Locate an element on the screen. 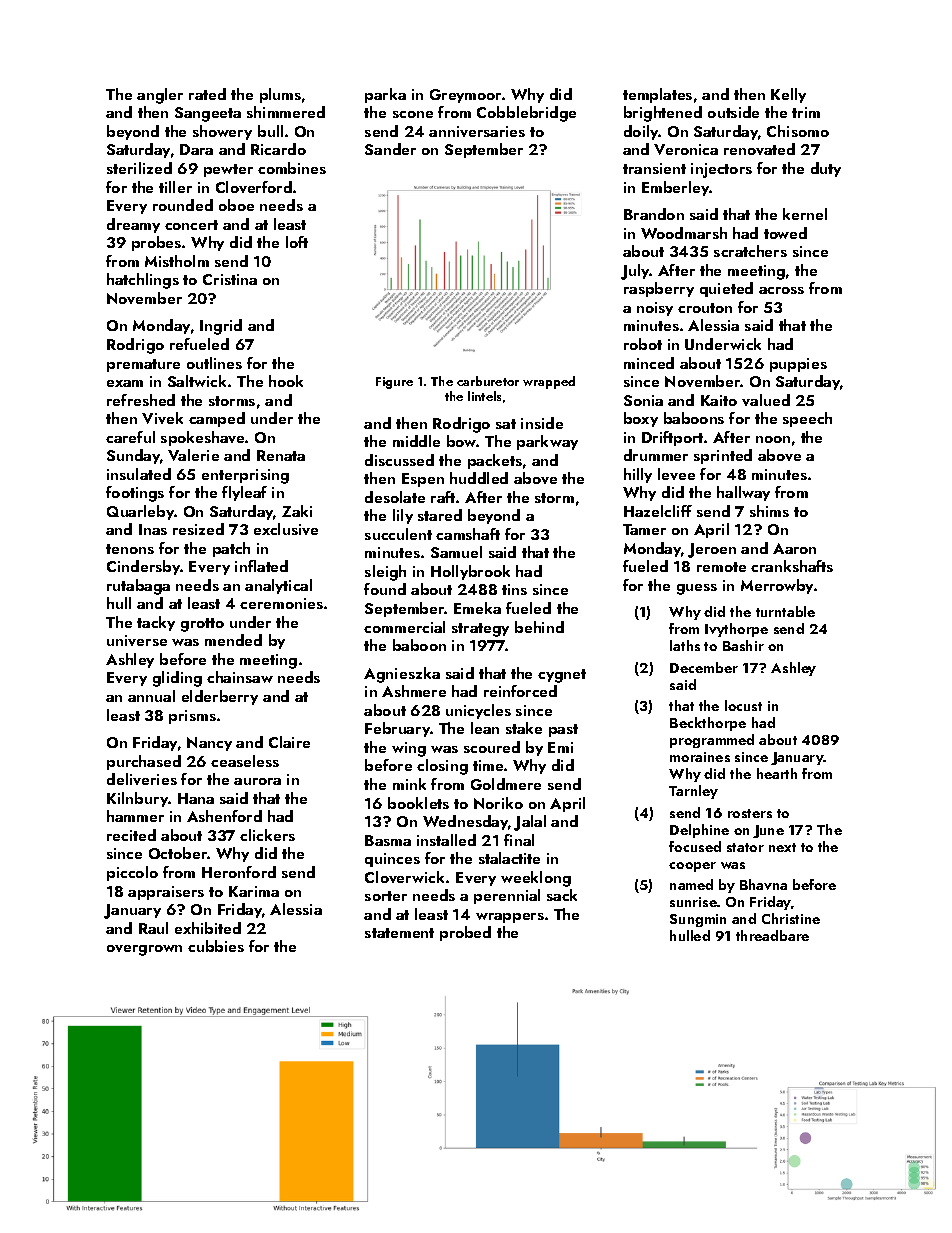  cubbies is located at coordinates (216, 946).
